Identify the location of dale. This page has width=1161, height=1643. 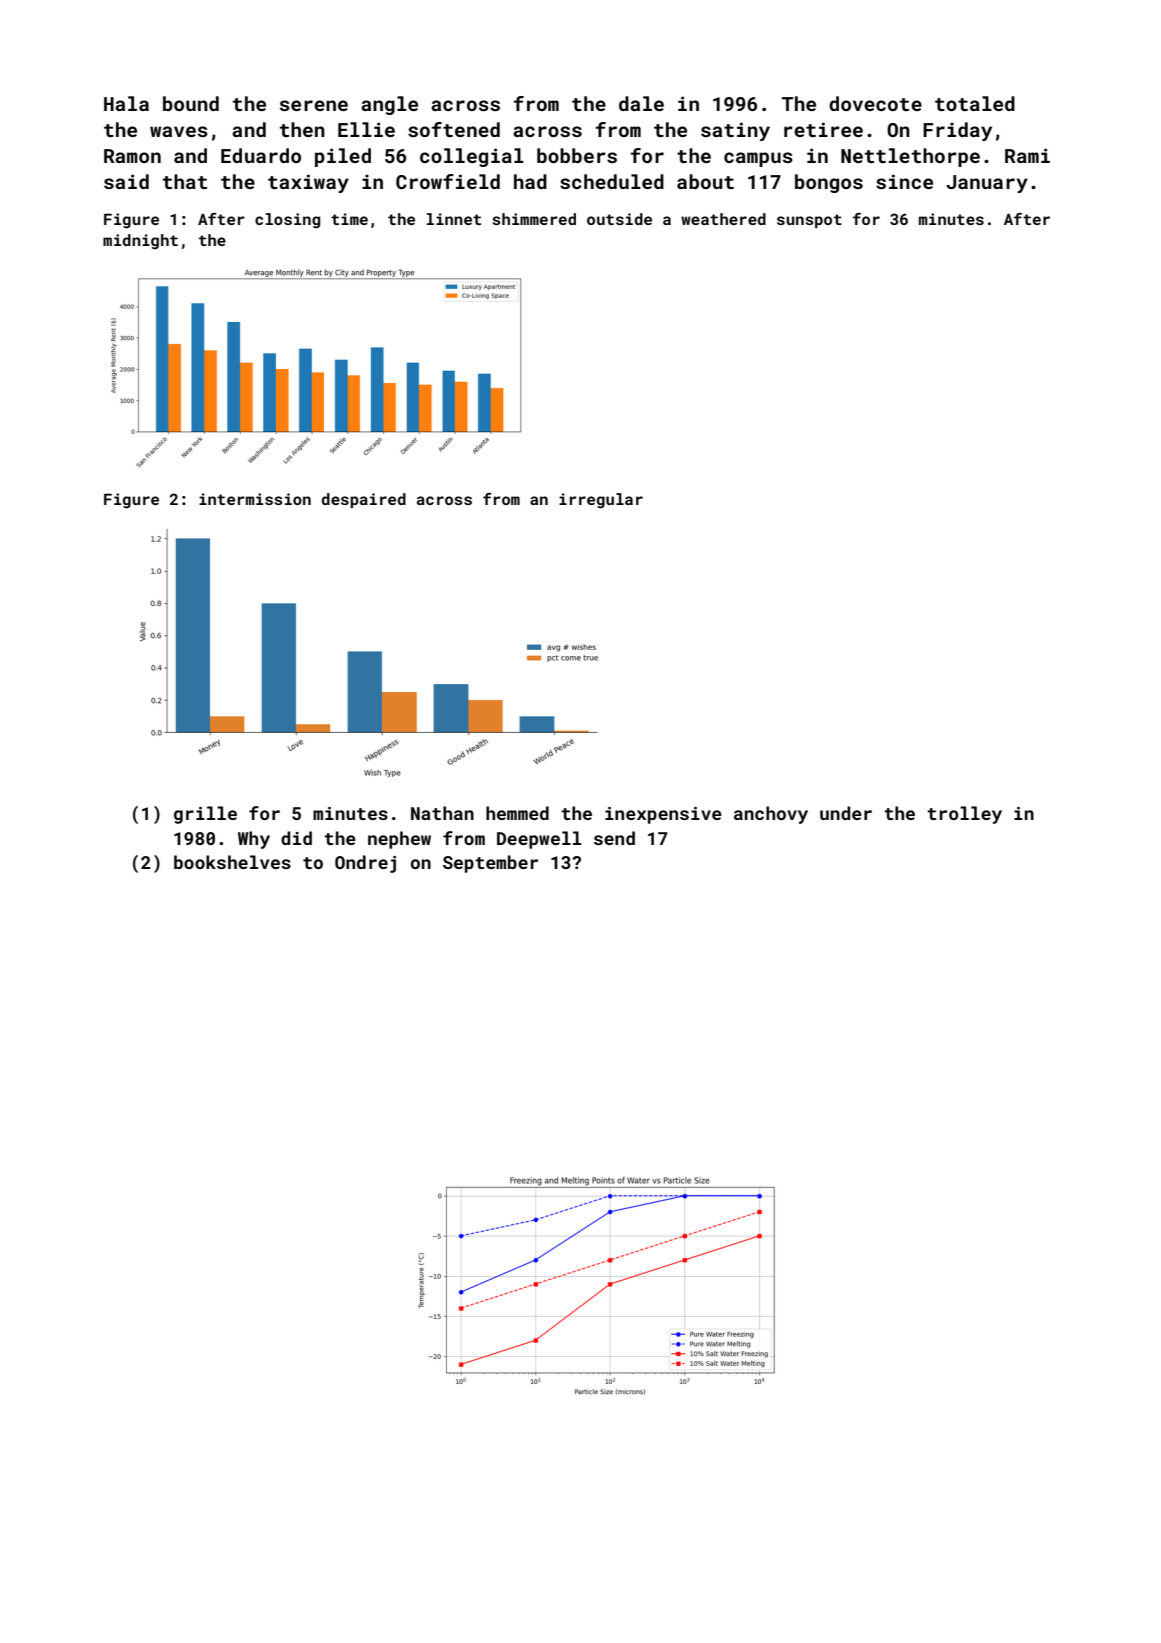
(641, 103).
